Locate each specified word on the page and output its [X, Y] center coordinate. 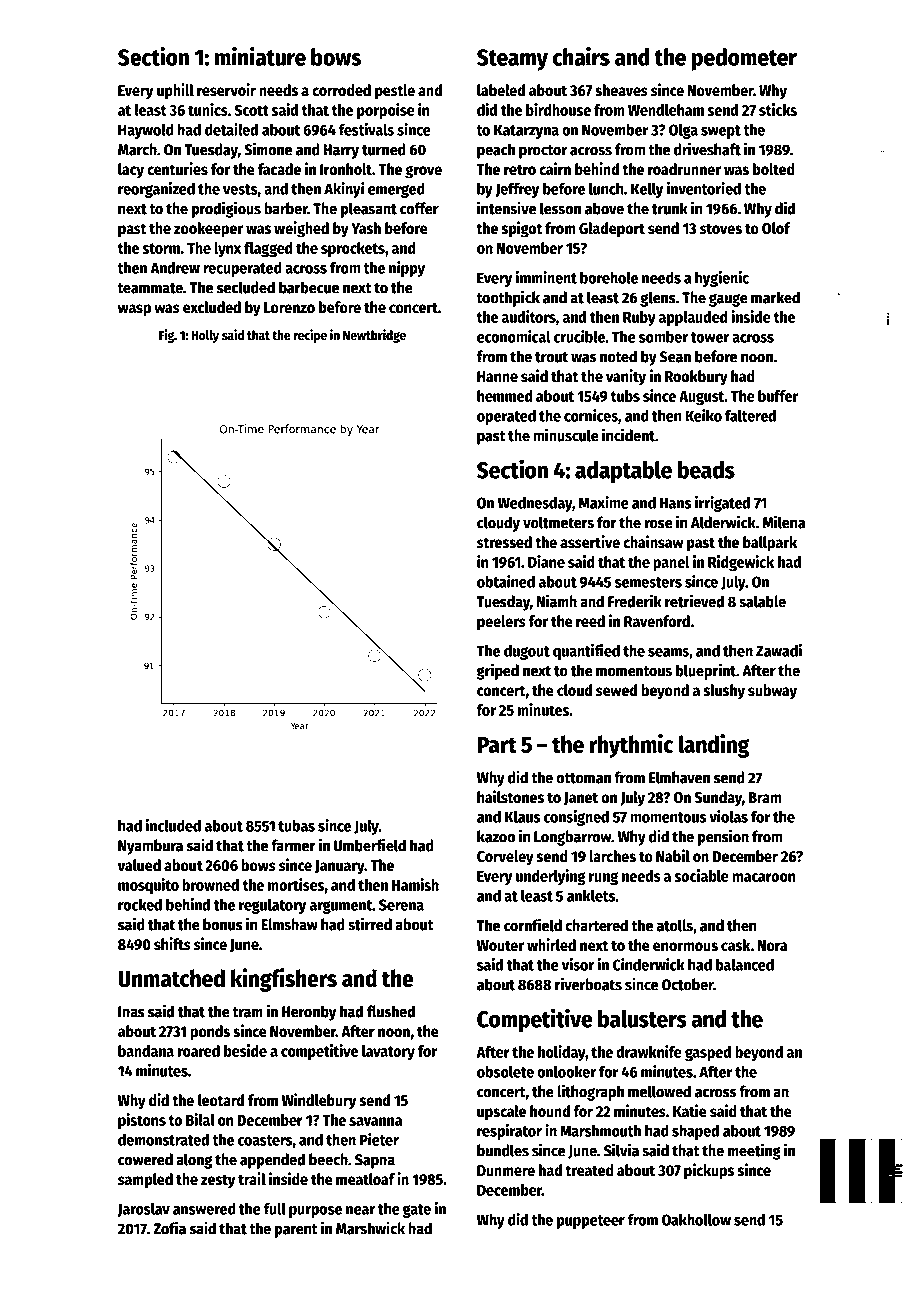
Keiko [703, 415]
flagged [268, 249]
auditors [528, 316]
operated [506, 417]
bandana [146, 1051]
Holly [205, 336]
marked [775, 297]
